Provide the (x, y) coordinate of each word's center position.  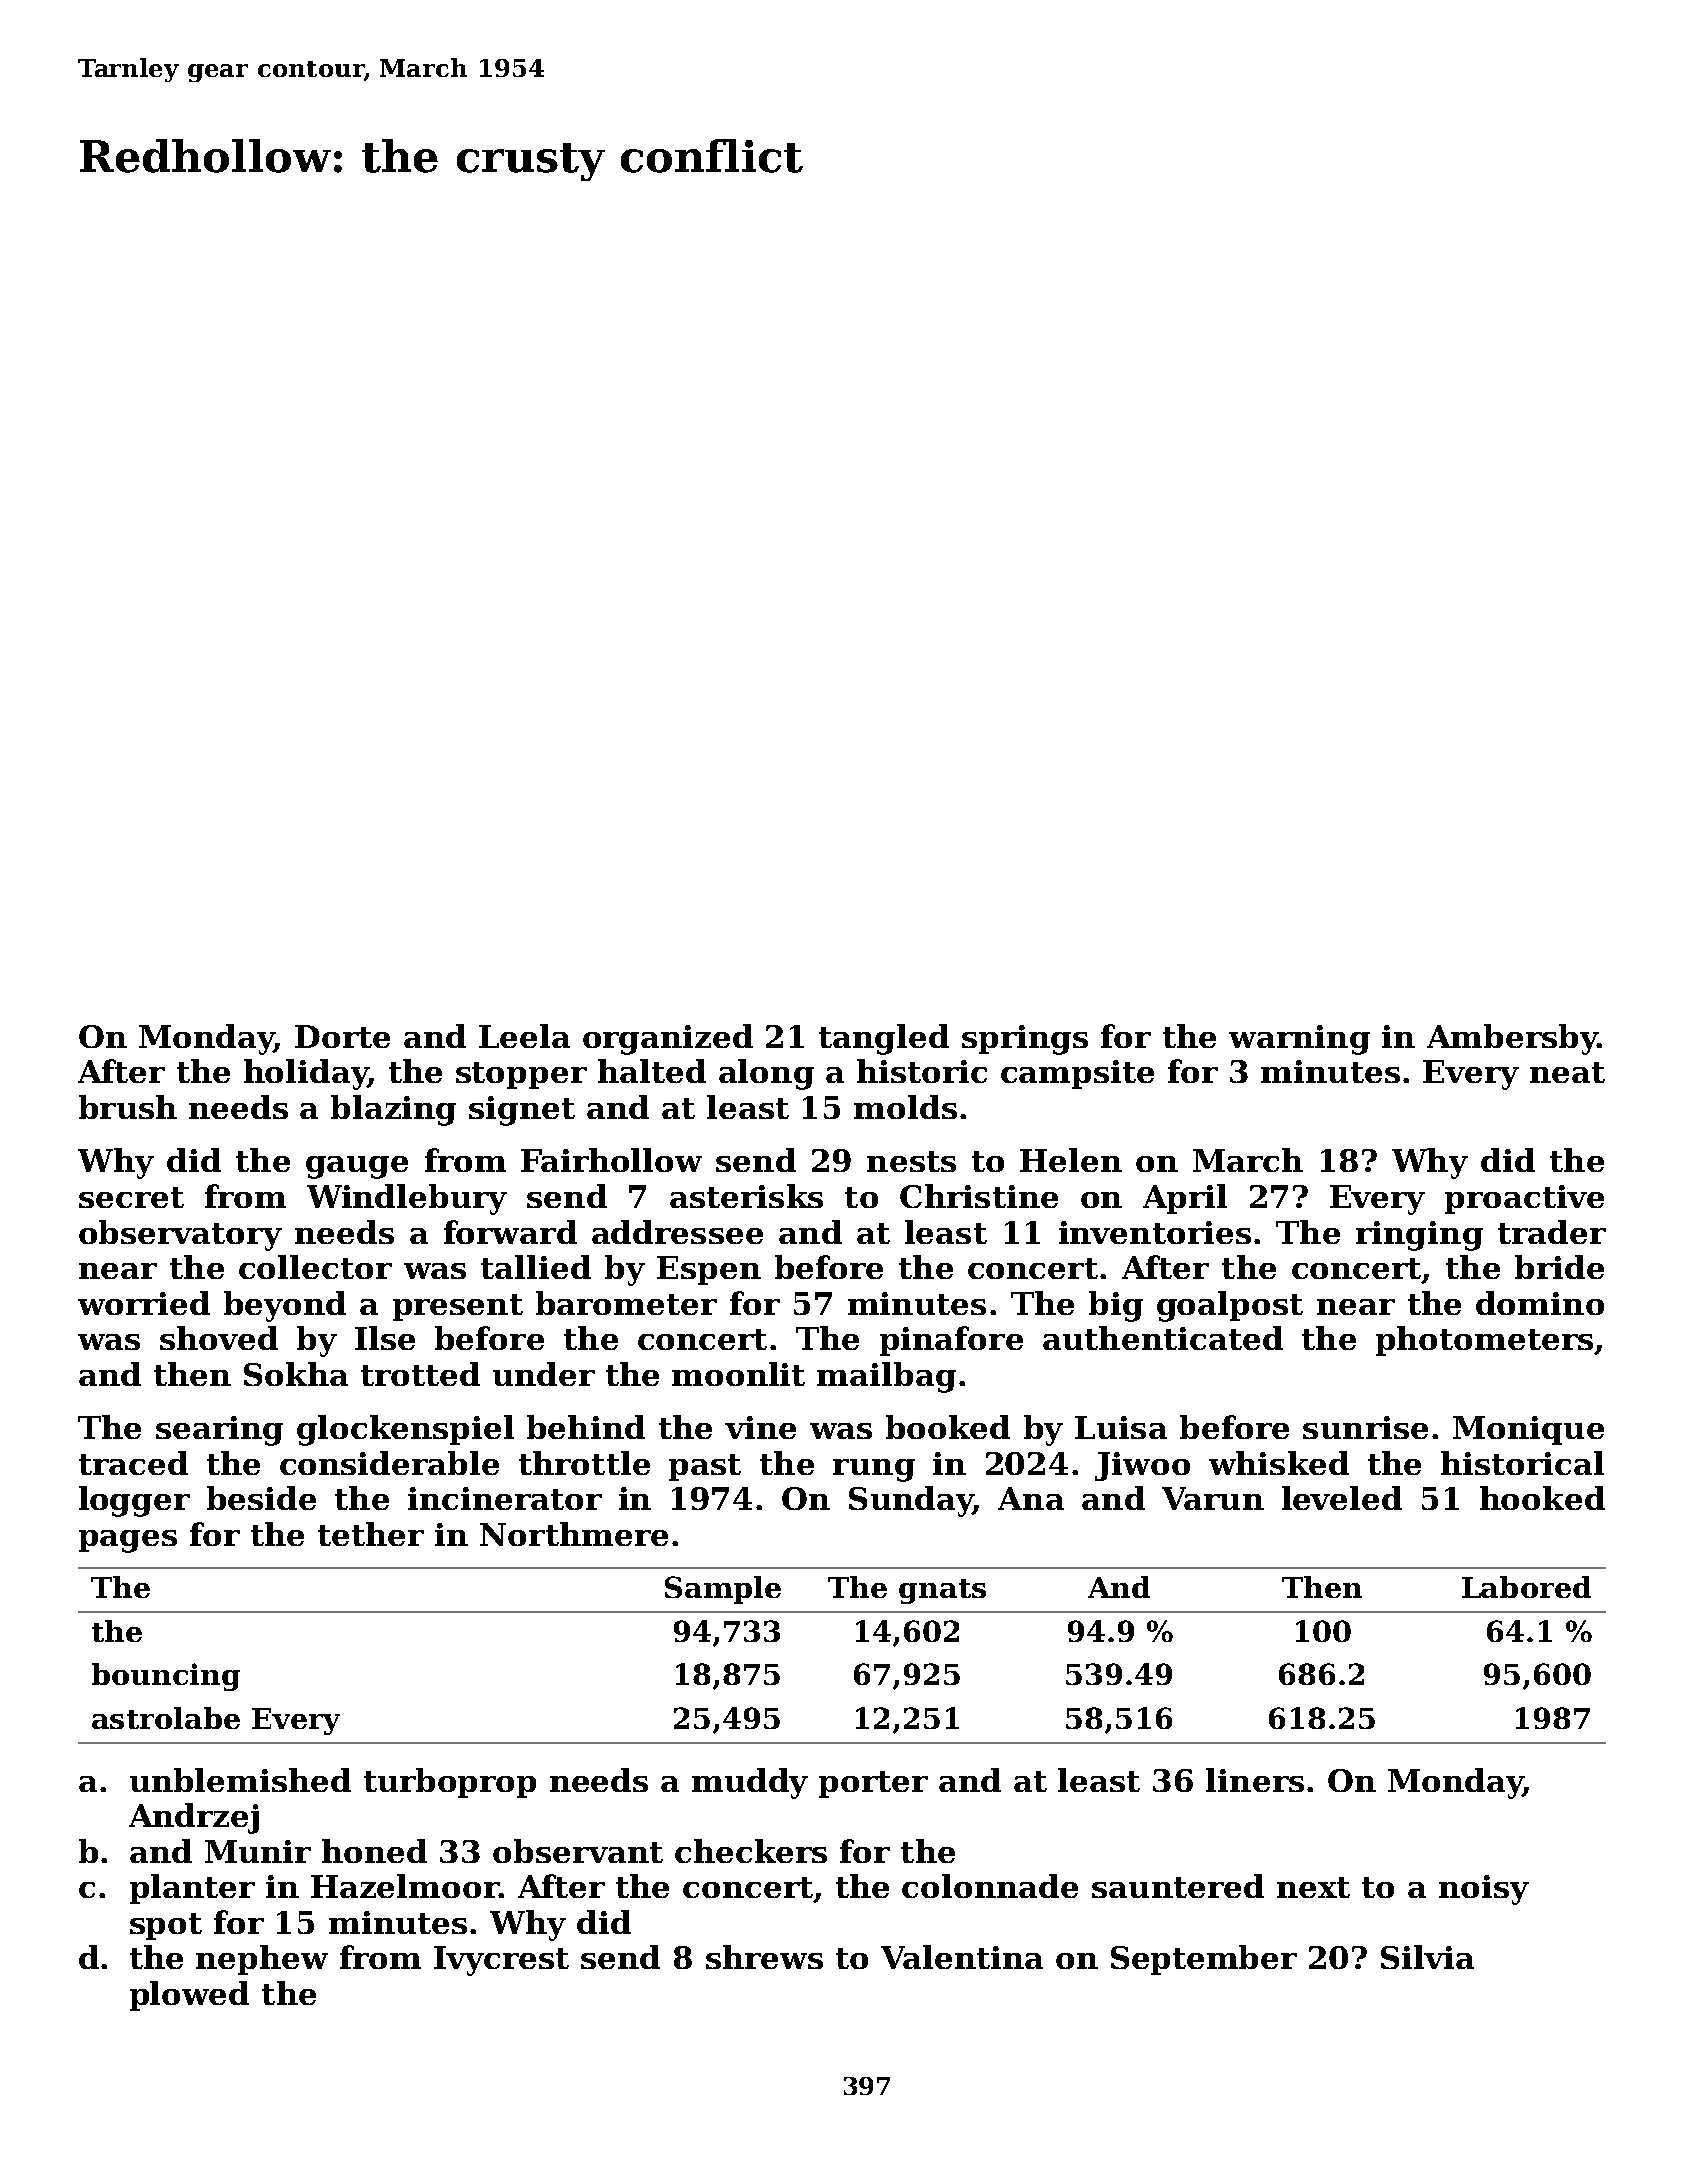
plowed (189, 1996)
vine (760, 1427)
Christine (979, 1196)
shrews (764, 1957)
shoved (219, 1338)
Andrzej (194, 1818)
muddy (750, 1783)
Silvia (1427, 1957)
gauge (357, 1167)
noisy (1484, 1890)
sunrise (1365, 1427)
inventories (1155, 1232)
